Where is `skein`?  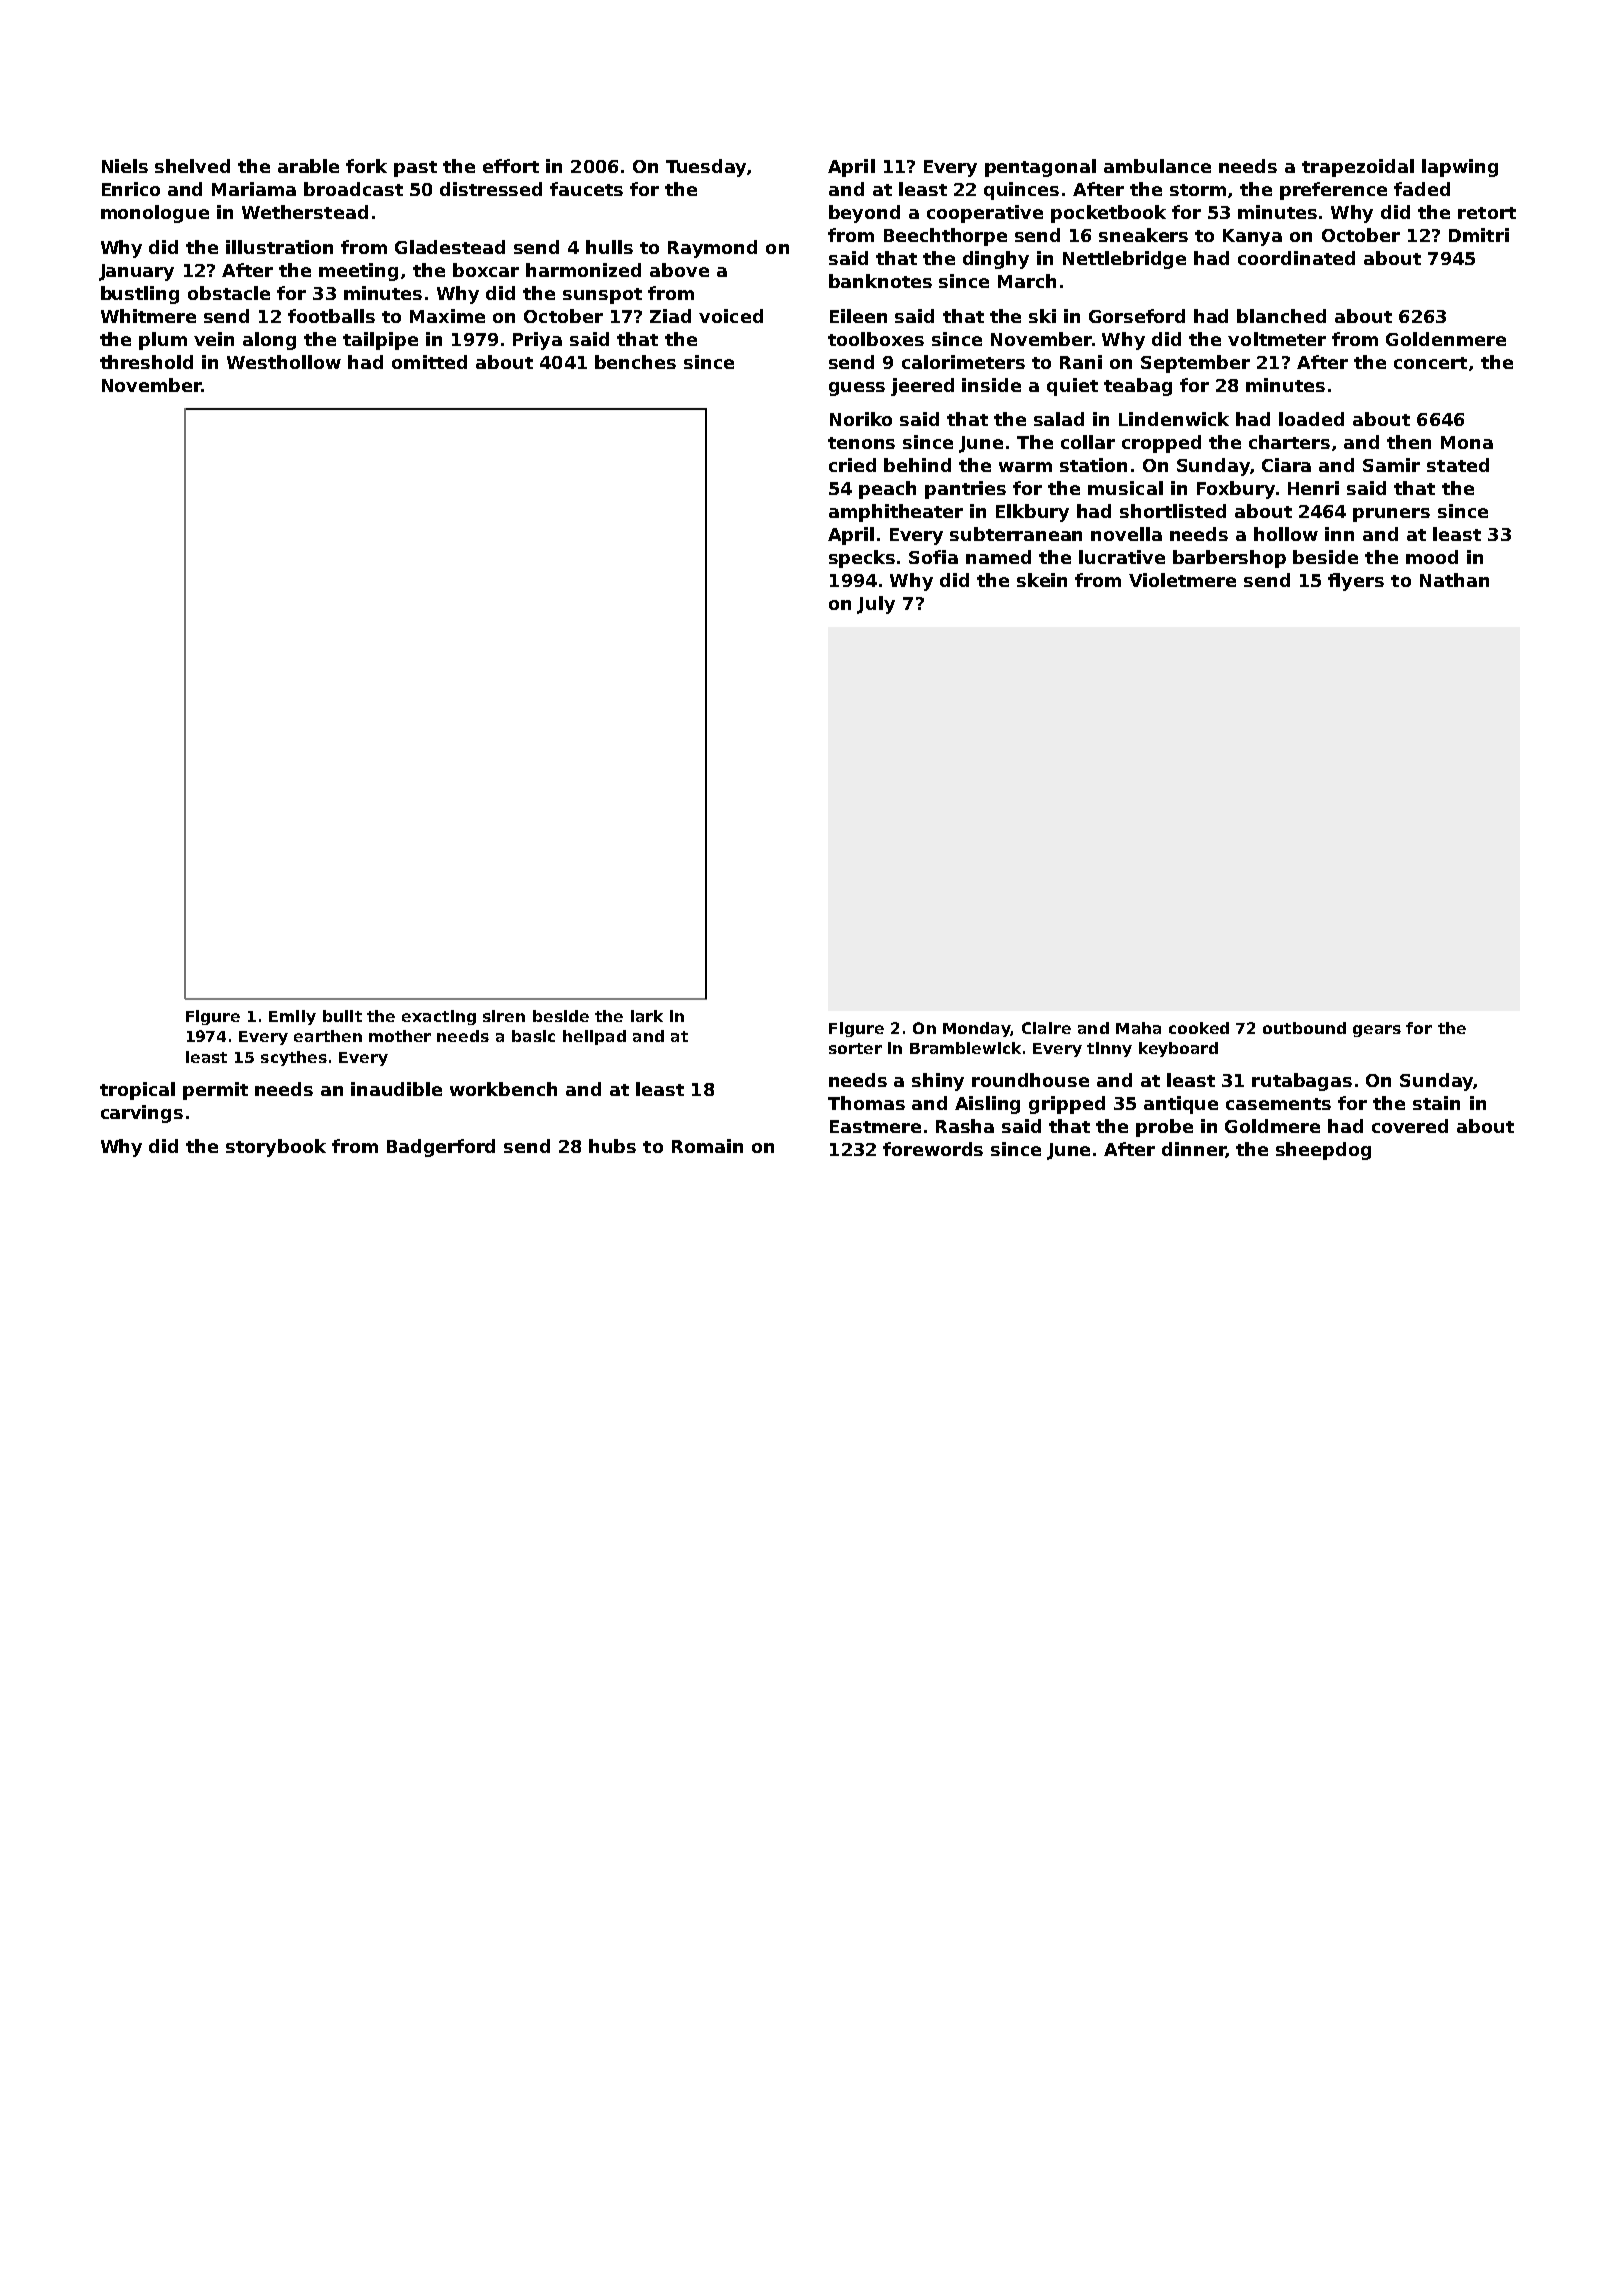 skein is located at coordinates (1042, 580).
